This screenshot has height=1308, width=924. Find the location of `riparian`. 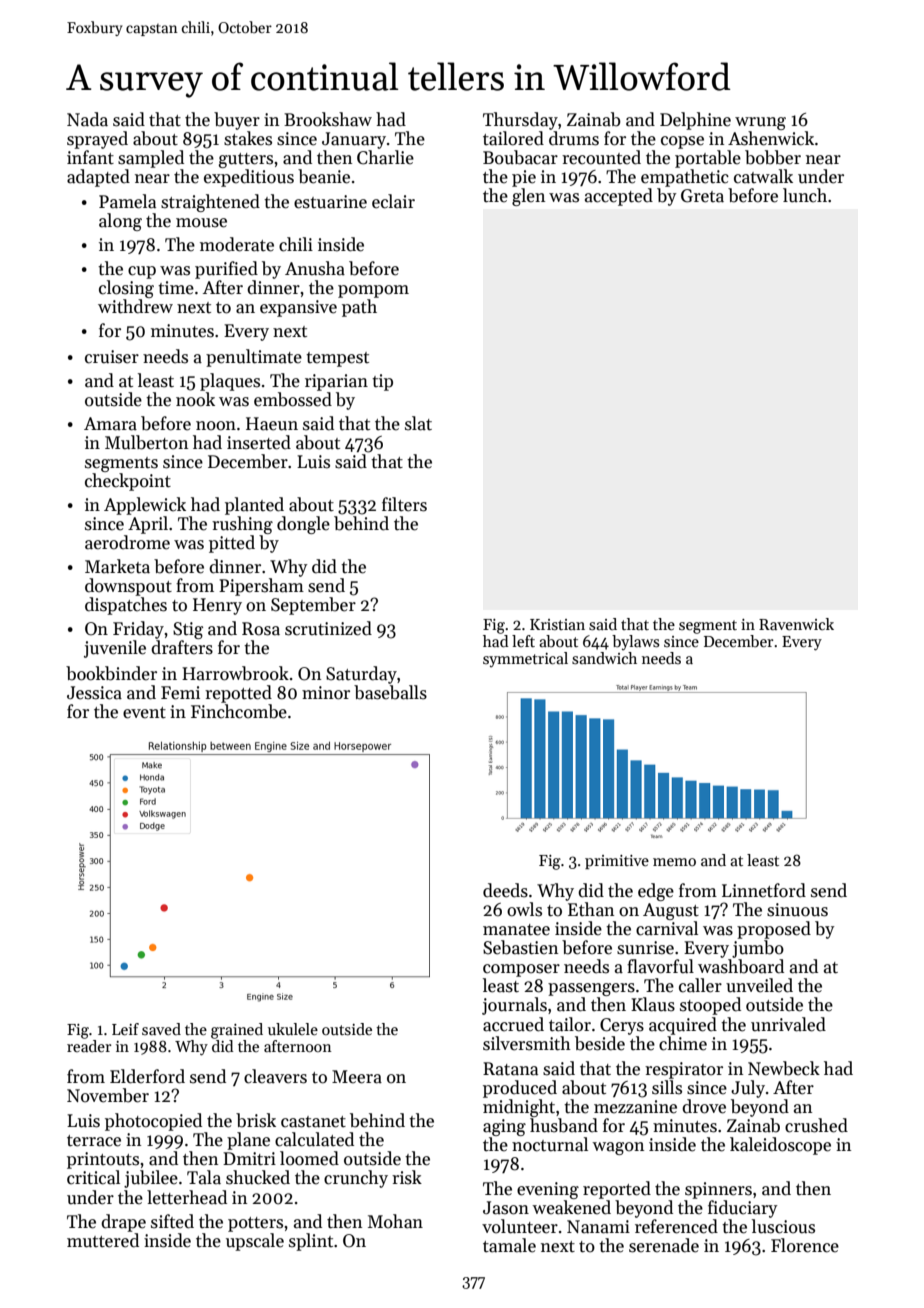

riparian is located at coordinates (336, 382).
